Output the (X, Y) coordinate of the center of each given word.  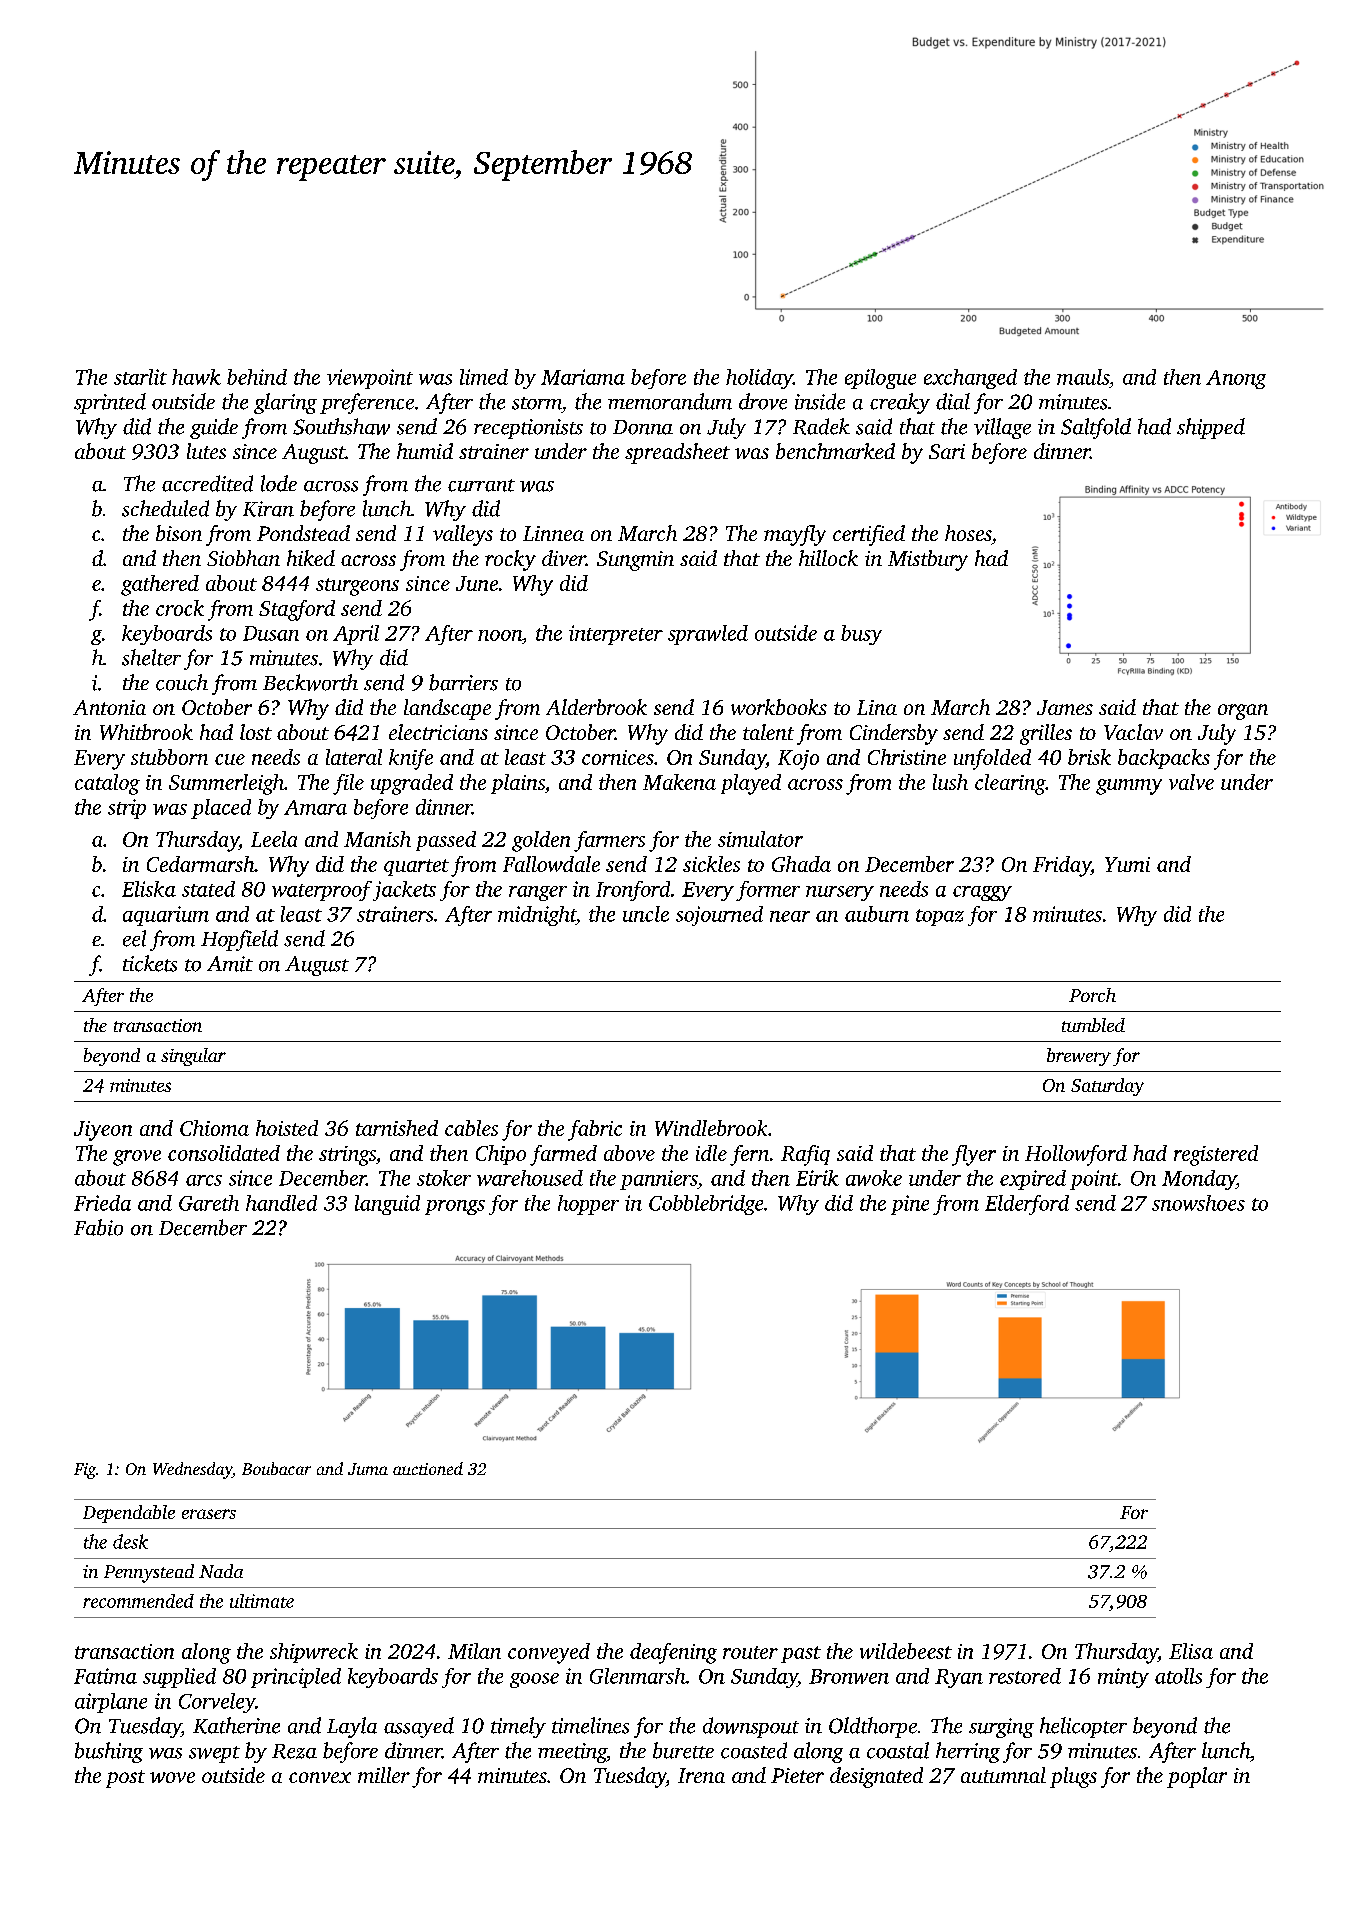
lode (279, 483)
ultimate (262, 1601)
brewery (1079, 1057)
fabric (595, 1130)
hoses (968, 533)
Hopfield (239, 940)
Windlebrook (711, 1128)
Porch (1092, 995)
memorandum (670, 401)
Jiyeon (103, 1131)
